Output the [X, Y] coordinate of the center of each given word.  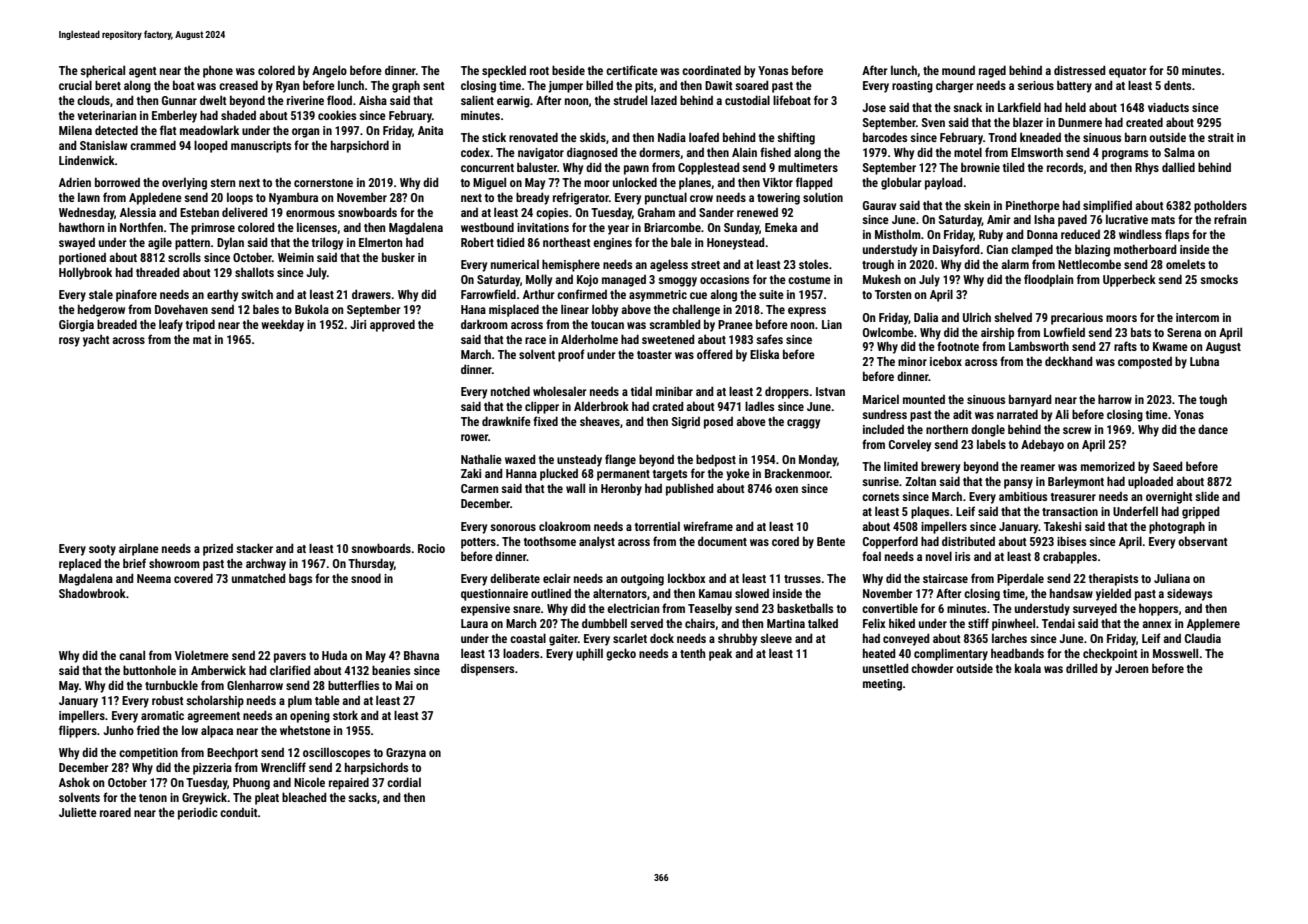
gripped [1201, 512]
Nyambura [293, 198]
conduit [239, 812]
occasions [724, 279]
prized [218, 550]
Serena [1184, 332]
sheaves [600, 421]
